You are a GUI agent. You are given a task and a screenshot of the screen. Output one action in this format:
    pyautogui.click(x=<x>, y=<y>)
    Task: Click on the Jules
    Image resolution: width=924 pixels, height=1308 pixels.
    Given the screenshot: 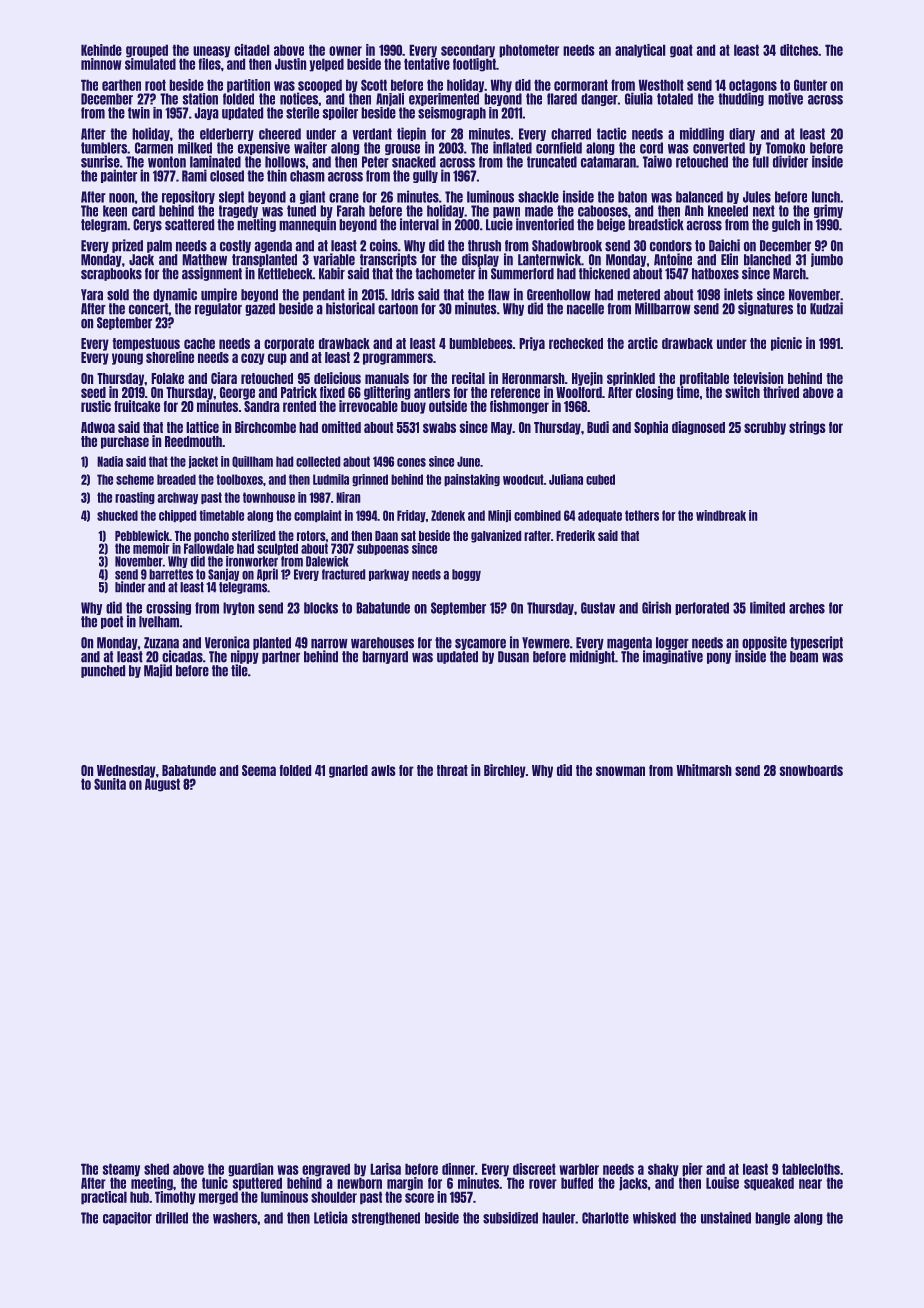 What is the action you would take?
    pyautogui.click(x=757, y=197)
